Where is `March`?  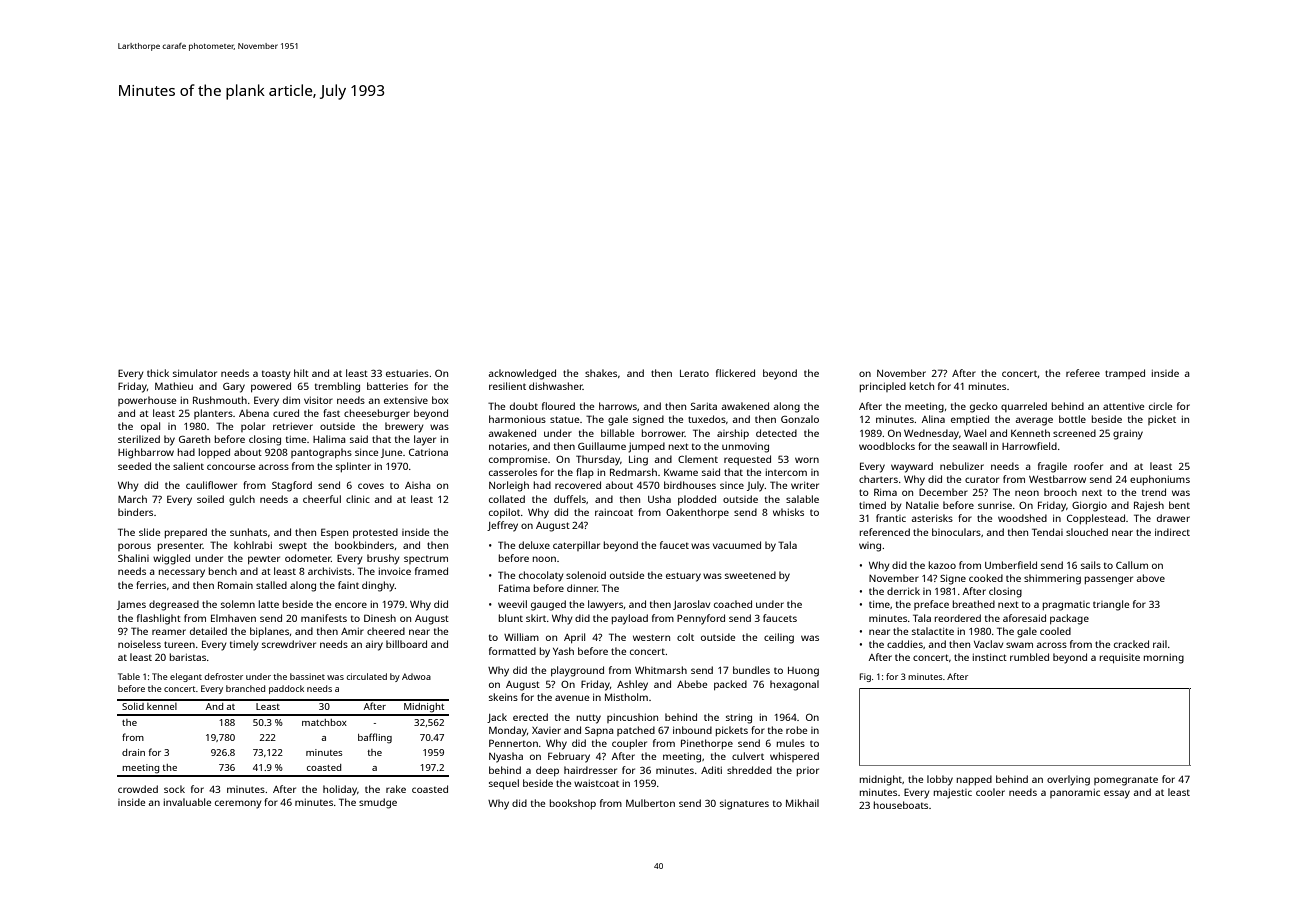 March is located at coordinates (132, 499).
